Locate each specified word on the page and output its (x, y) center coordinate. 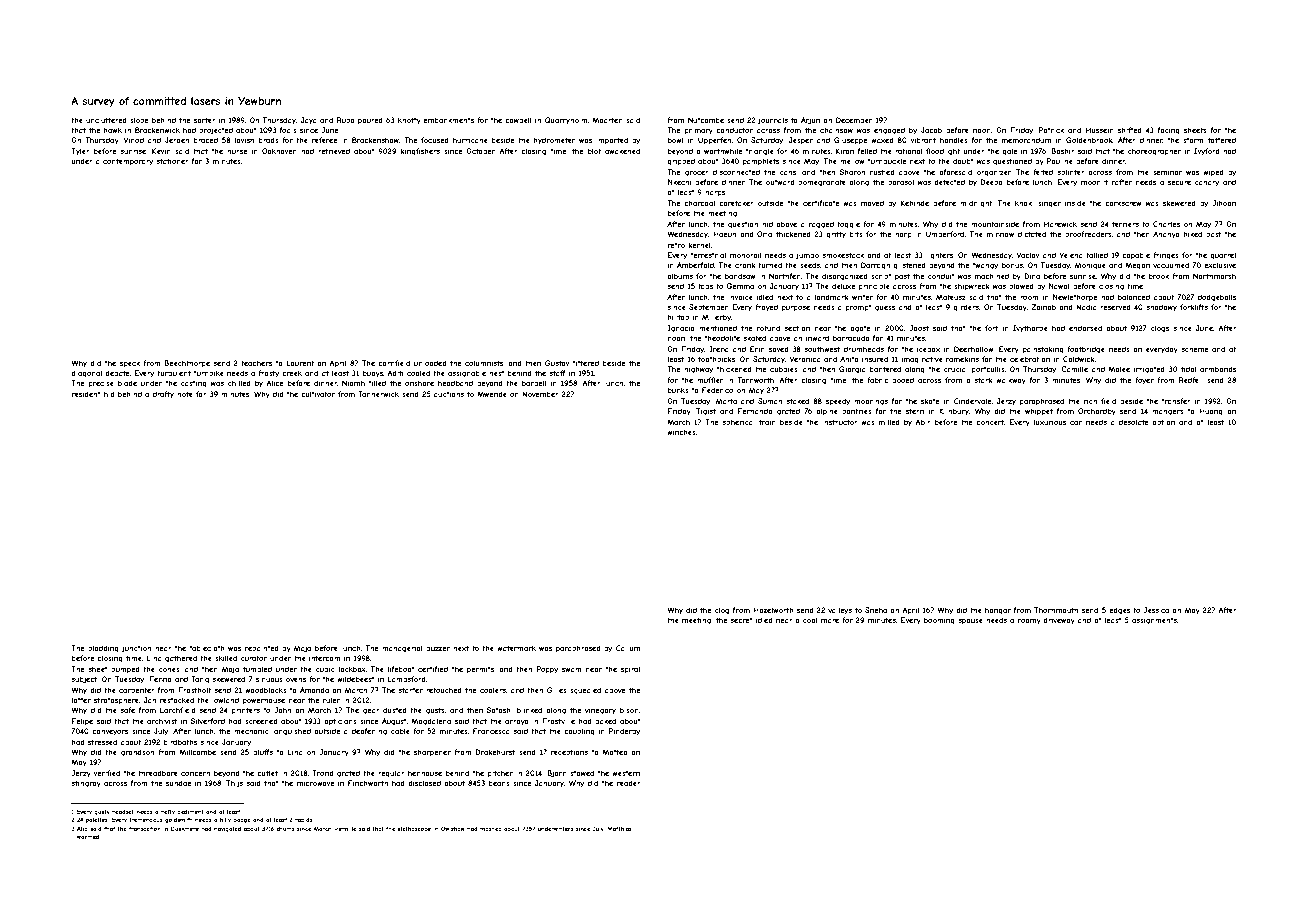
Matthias (619, 828)
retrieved (334, 151)
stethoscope (414, 829)
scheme (1195, 349)
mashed (491, 829)
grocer (697, 174)
